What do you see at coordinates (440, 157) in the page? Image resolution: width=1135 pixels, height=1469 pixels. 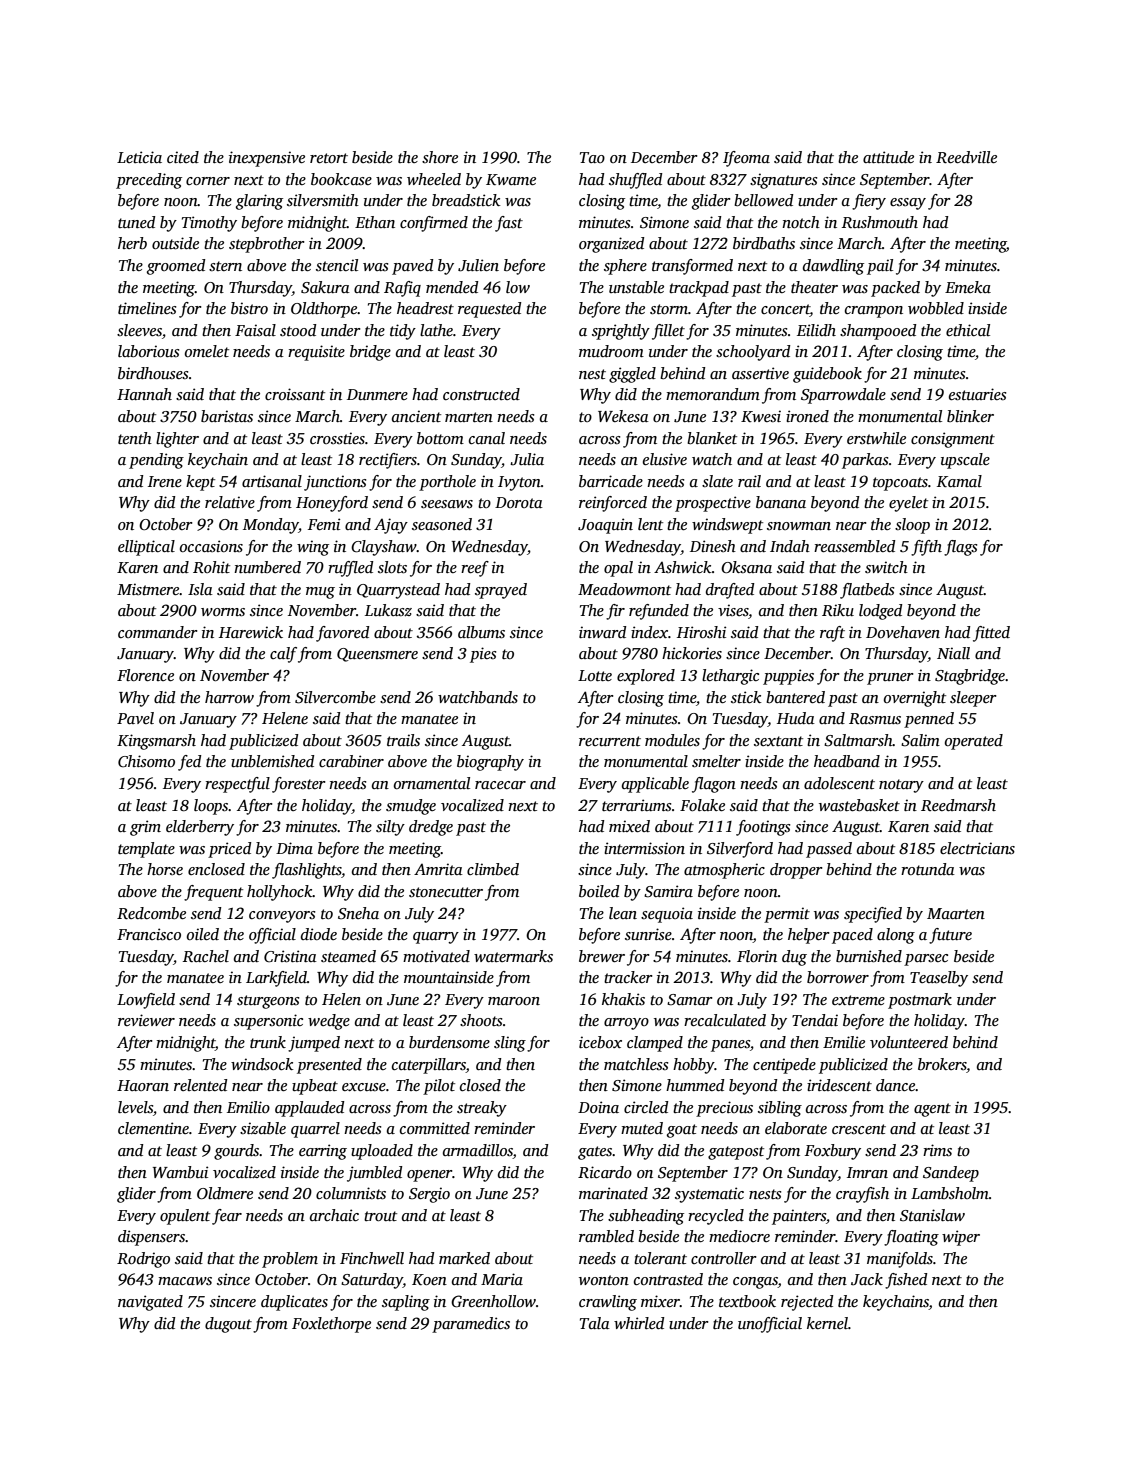 I see `shore` at bounding box center [440, 157].
